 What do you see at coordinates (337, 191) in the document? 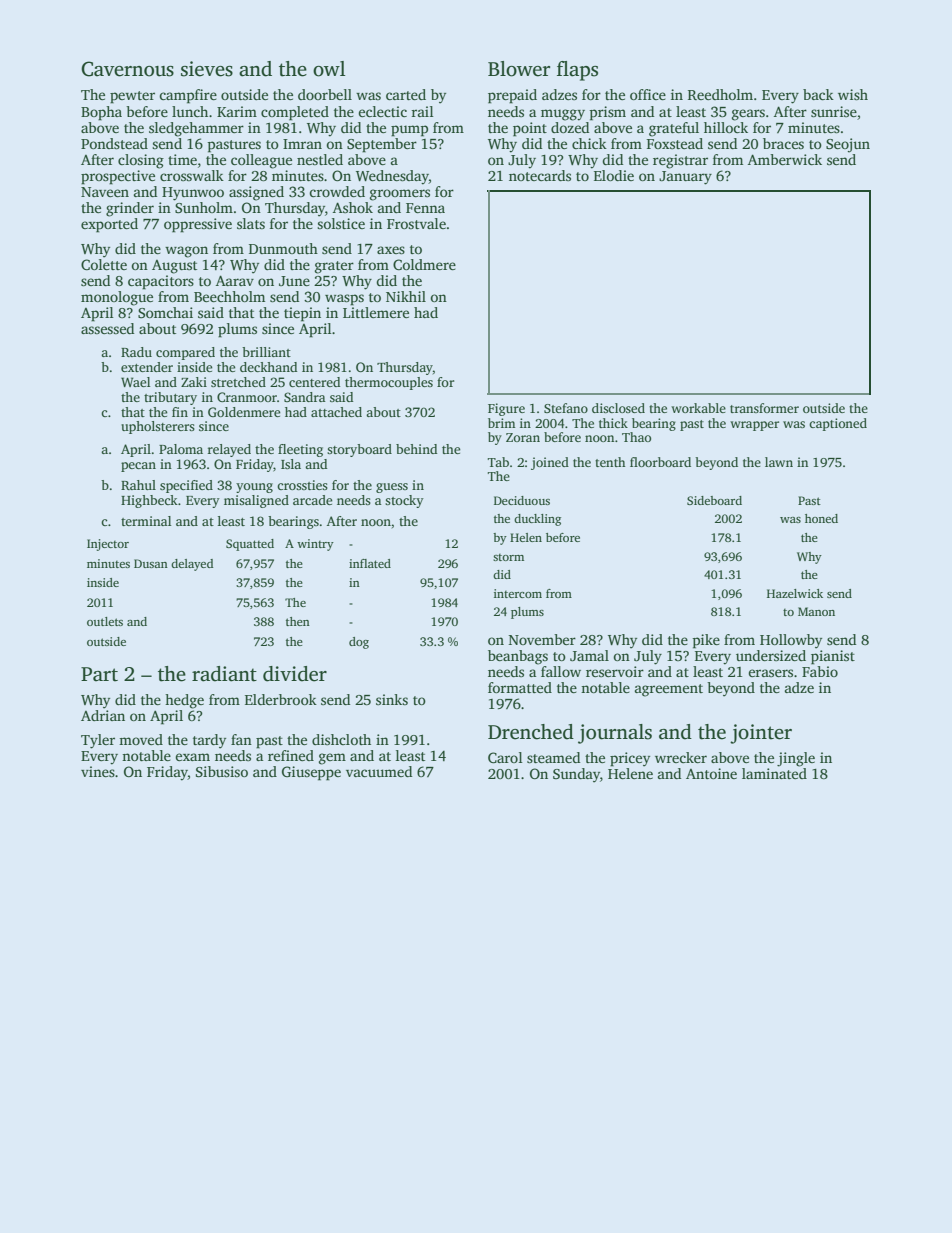
I see `crowded` at bounding box center [337, 191].
